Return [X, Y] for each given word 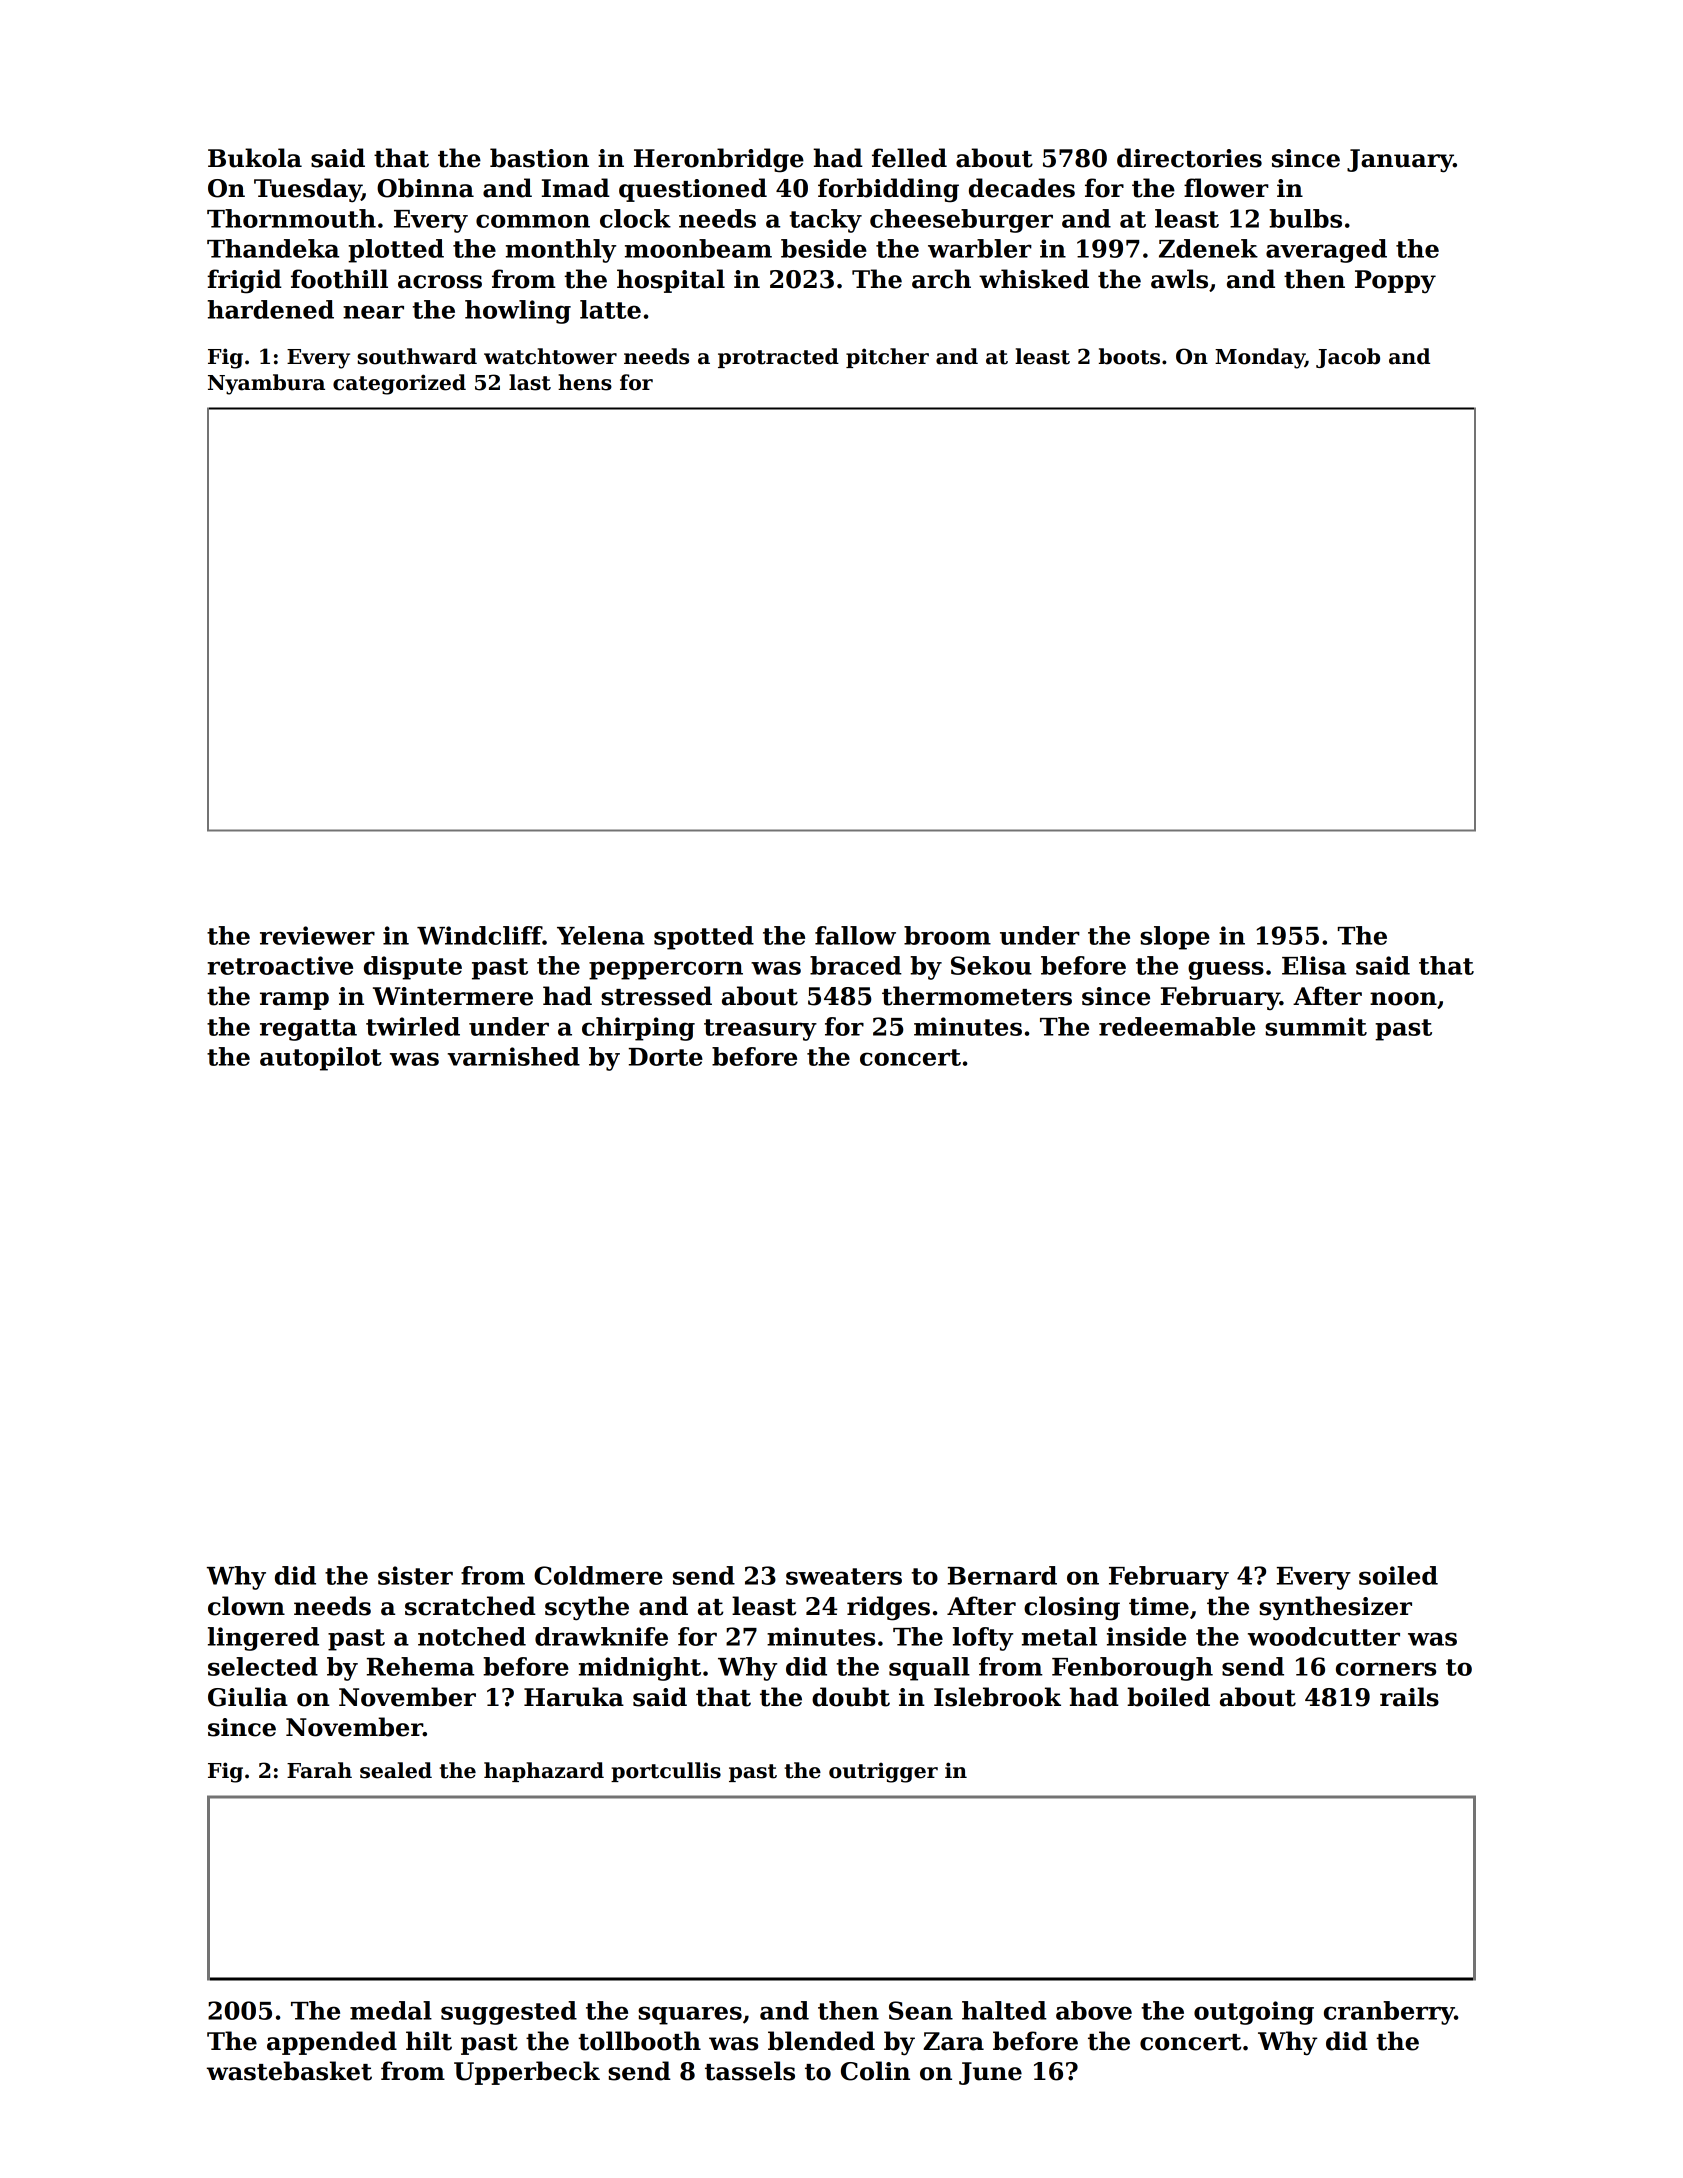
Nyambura [266, 384]
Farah [319, 1770]
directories [1189, 158]
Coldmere [598, 1575]
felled [909, 158]
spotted [704, 938]
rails [1409, 1697]
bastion [539, 158]
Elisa [1314, 965]
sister [415, 1575]
